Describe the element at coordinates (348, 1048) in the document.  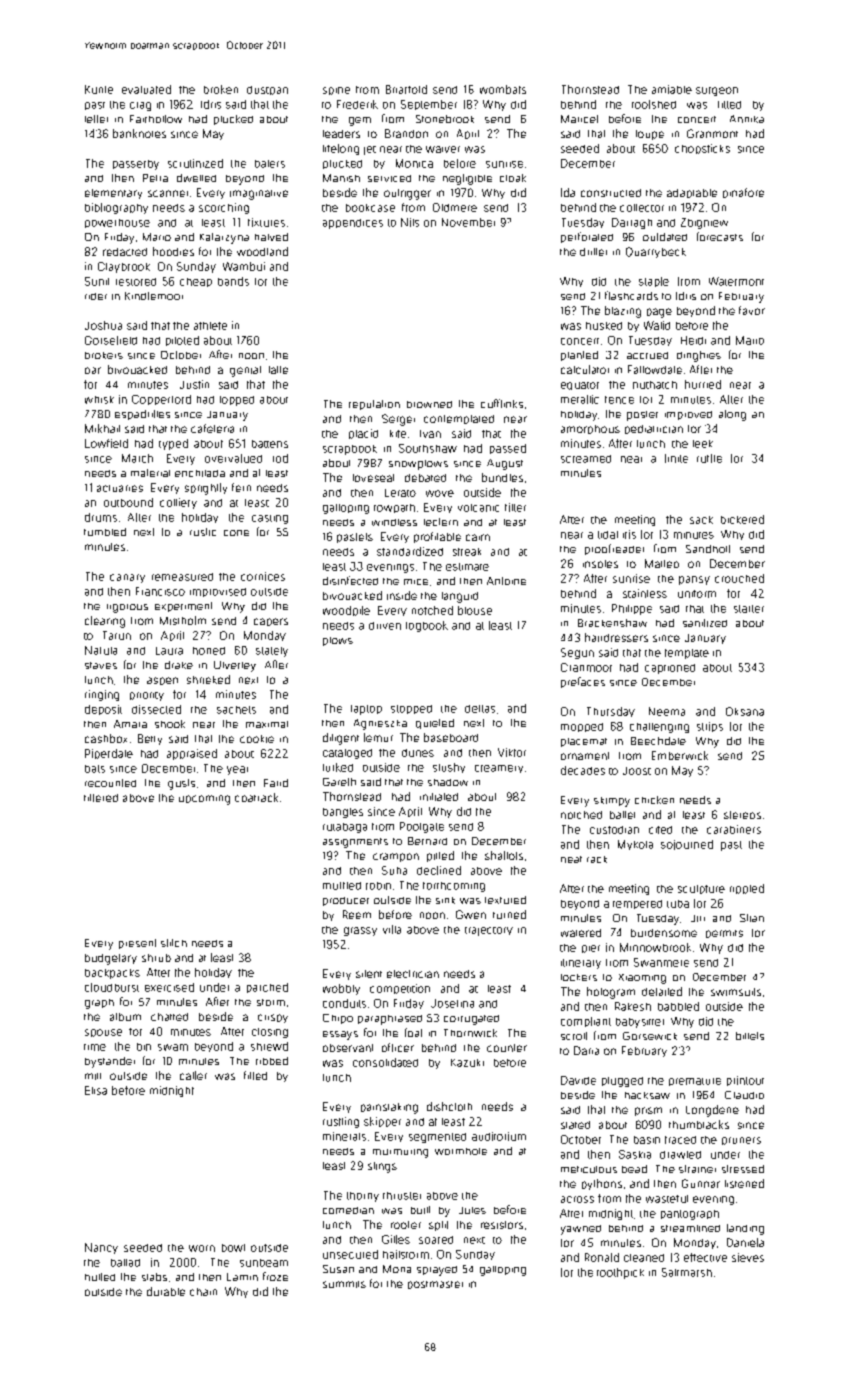
I see `observant` at that location.
